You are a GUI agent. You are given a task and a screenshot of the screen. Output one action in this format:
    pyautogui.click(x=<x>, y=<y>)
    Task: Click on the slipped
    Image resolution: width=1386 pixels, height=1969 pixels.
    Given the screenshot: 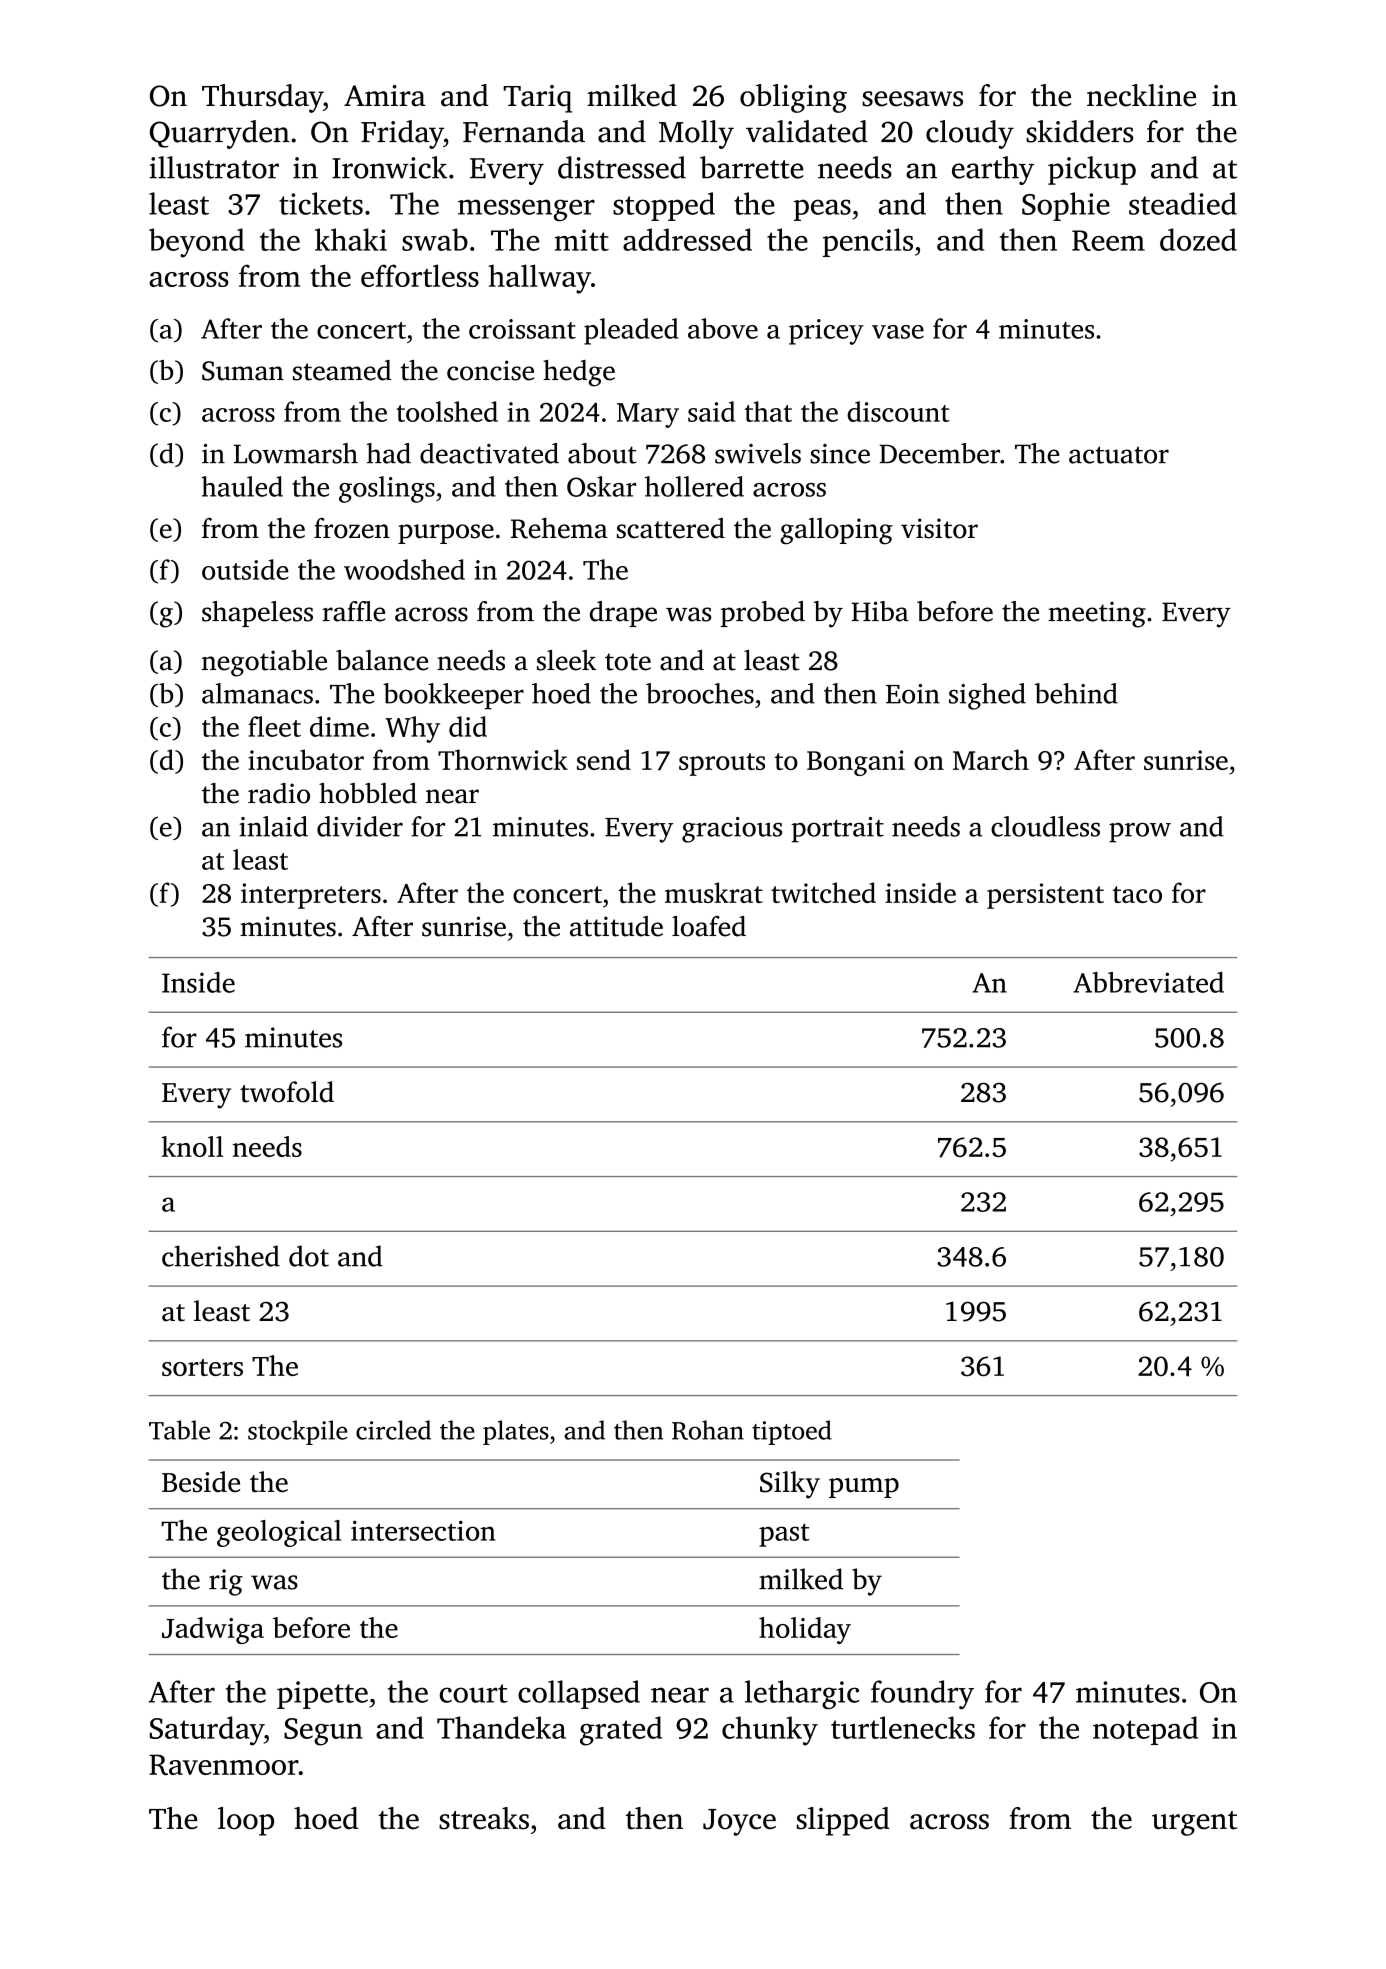 What is the action you would take?
    pyautogui.click(x=843, y=1821)
